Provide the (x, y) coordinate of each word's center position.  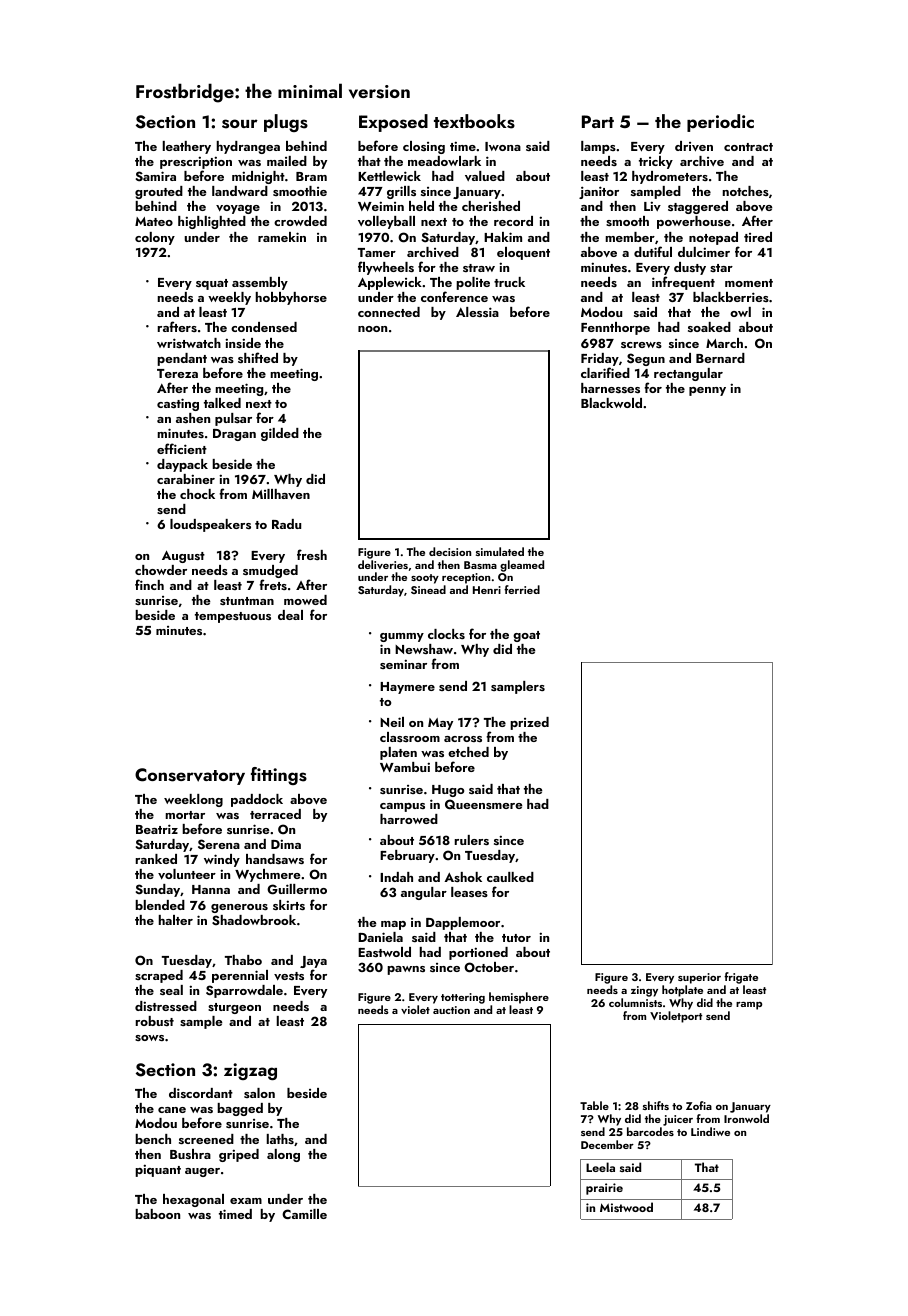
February (407, 856)
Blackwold (611, 403)
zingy (644, 991)
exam (246, 1201)
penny (707, 391)
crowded (300, 221)
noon (372, 329)
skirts (289, 905)
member (630, 237)
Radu (286, 524)
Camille (304, 1214)
